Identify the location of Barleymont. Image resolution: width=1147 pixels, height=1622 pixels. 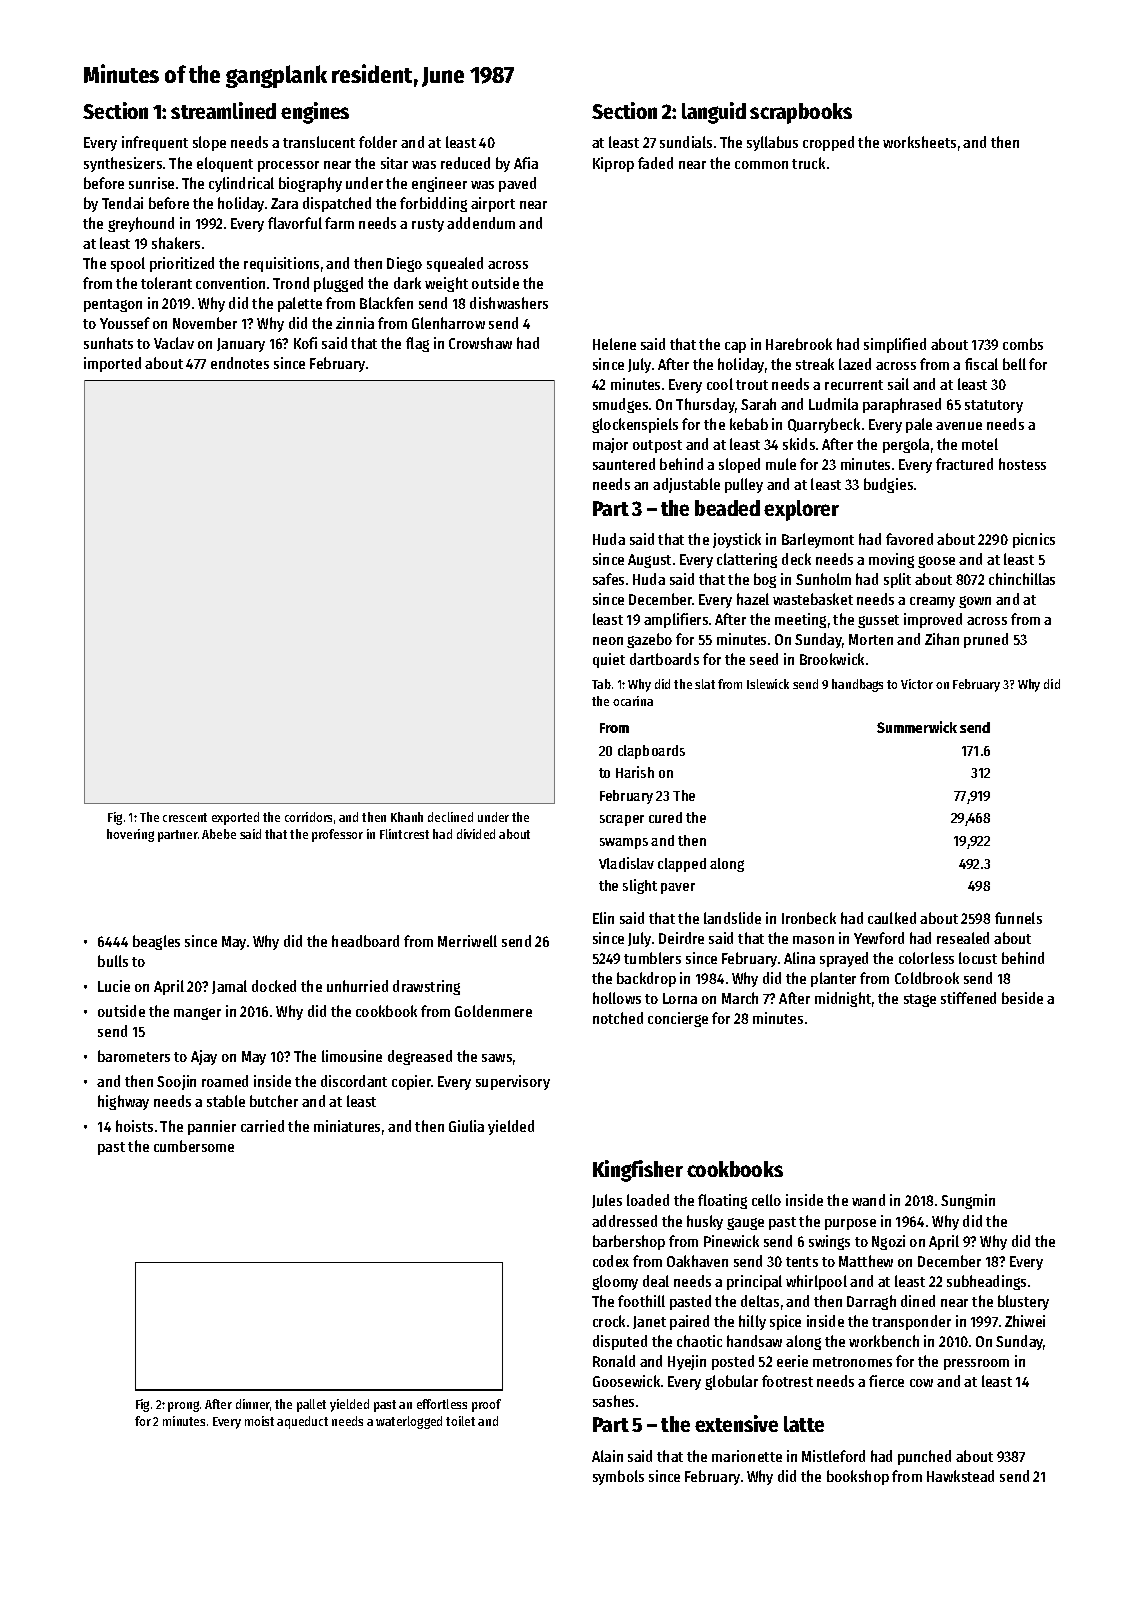
(818, 540).
